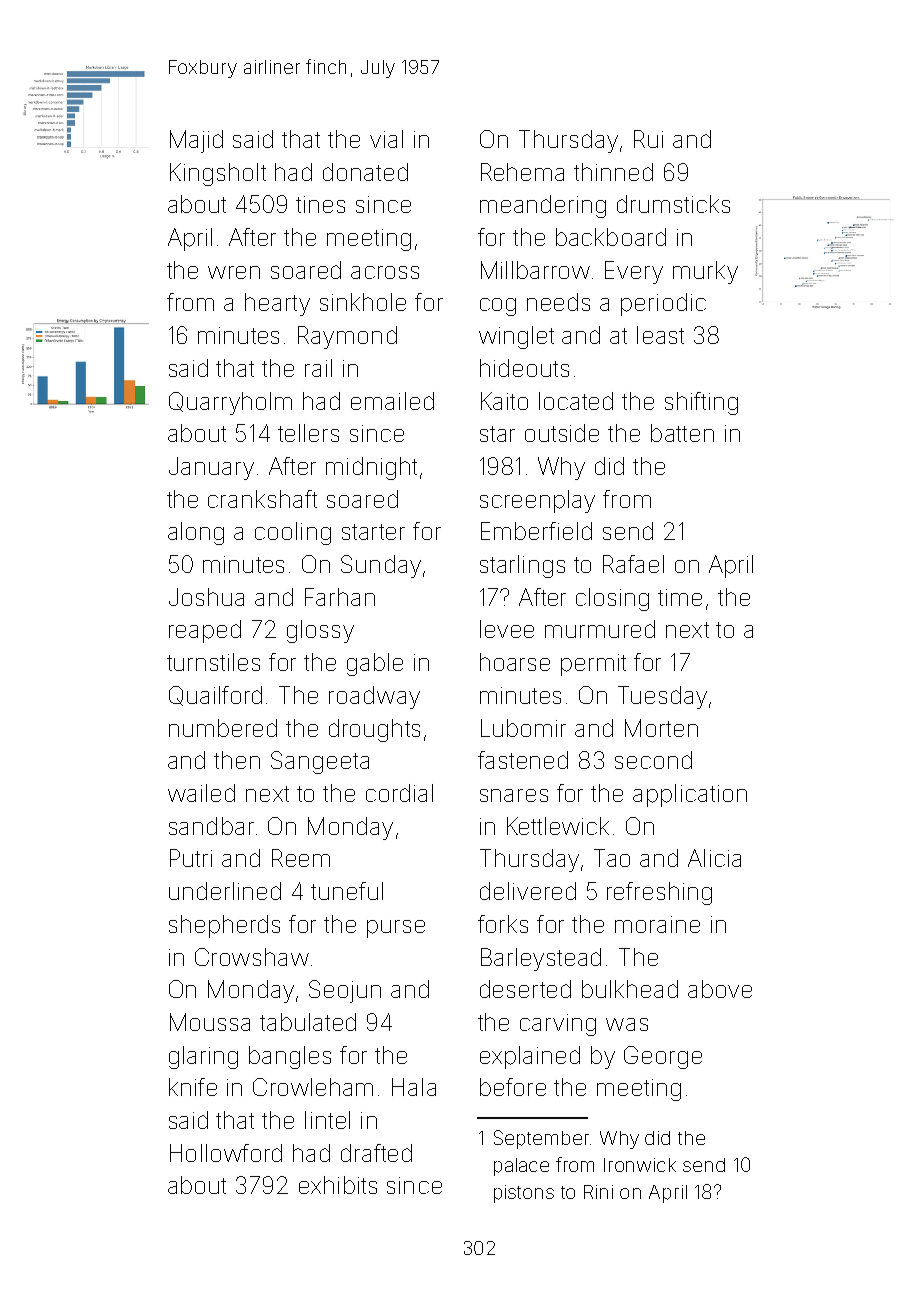  I want to click on application, so click(690, 795).
